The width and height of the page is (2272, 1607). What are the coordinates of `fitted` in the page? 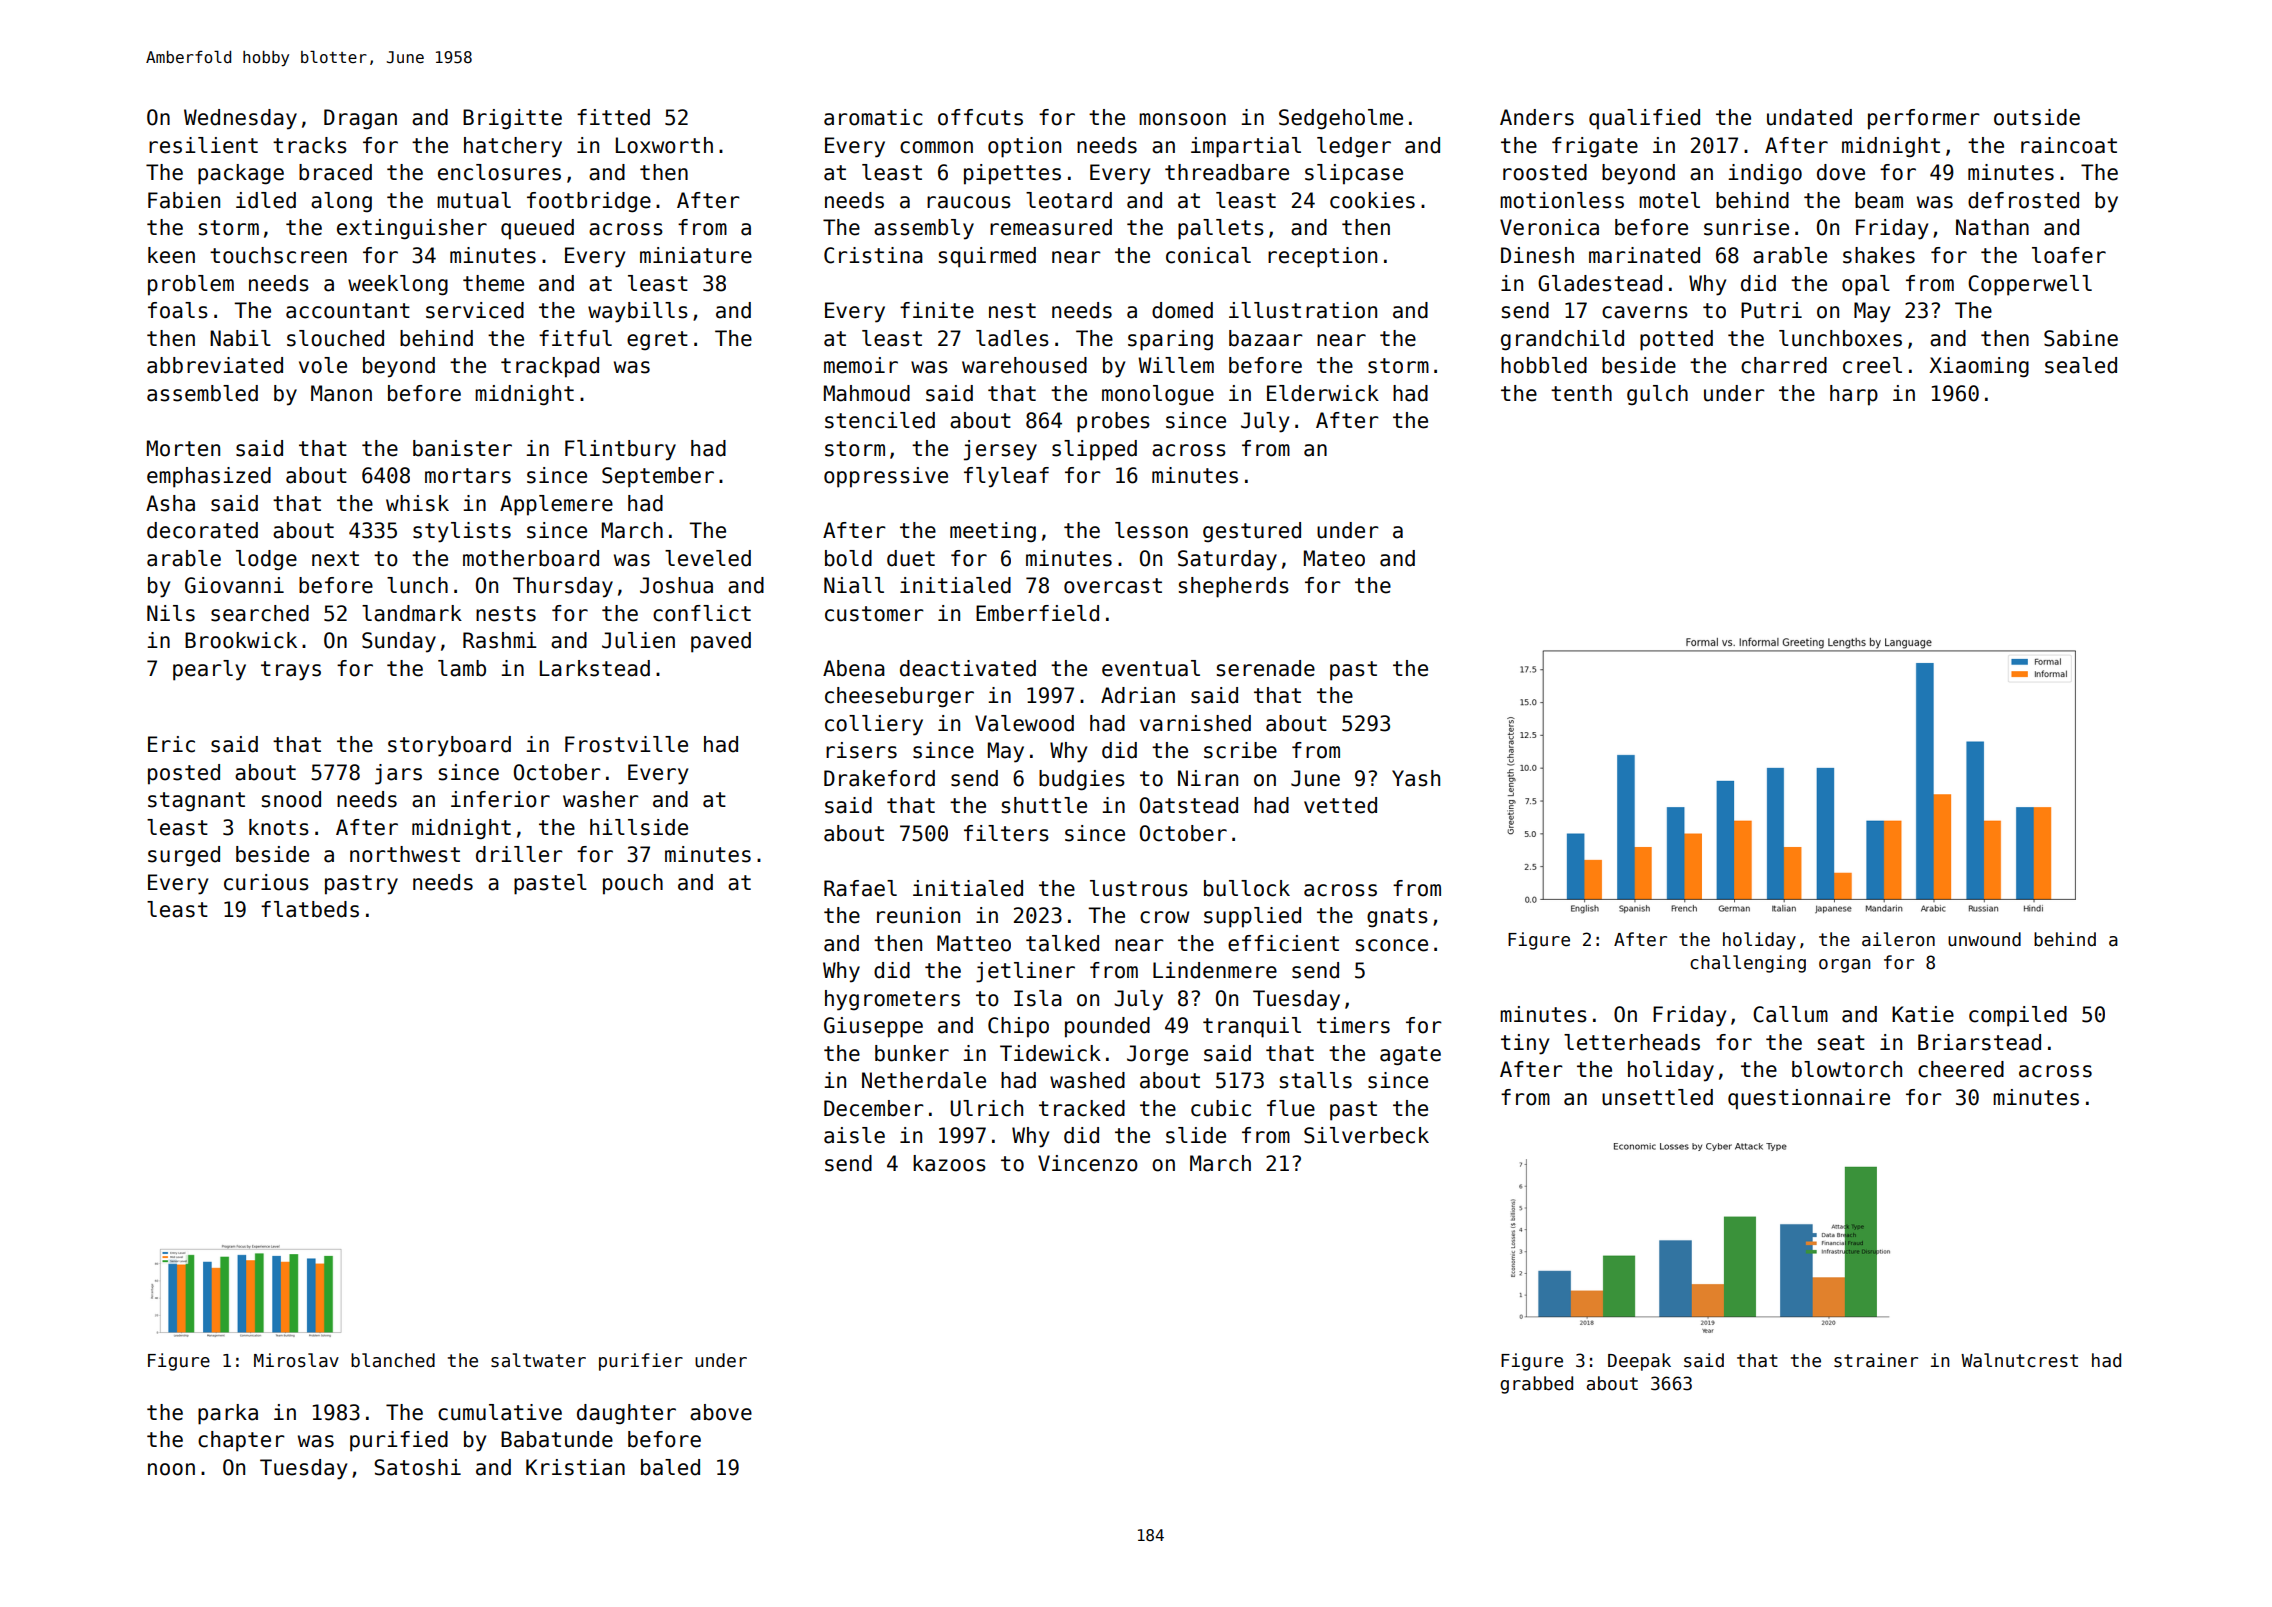 It's located at (613, 117).
